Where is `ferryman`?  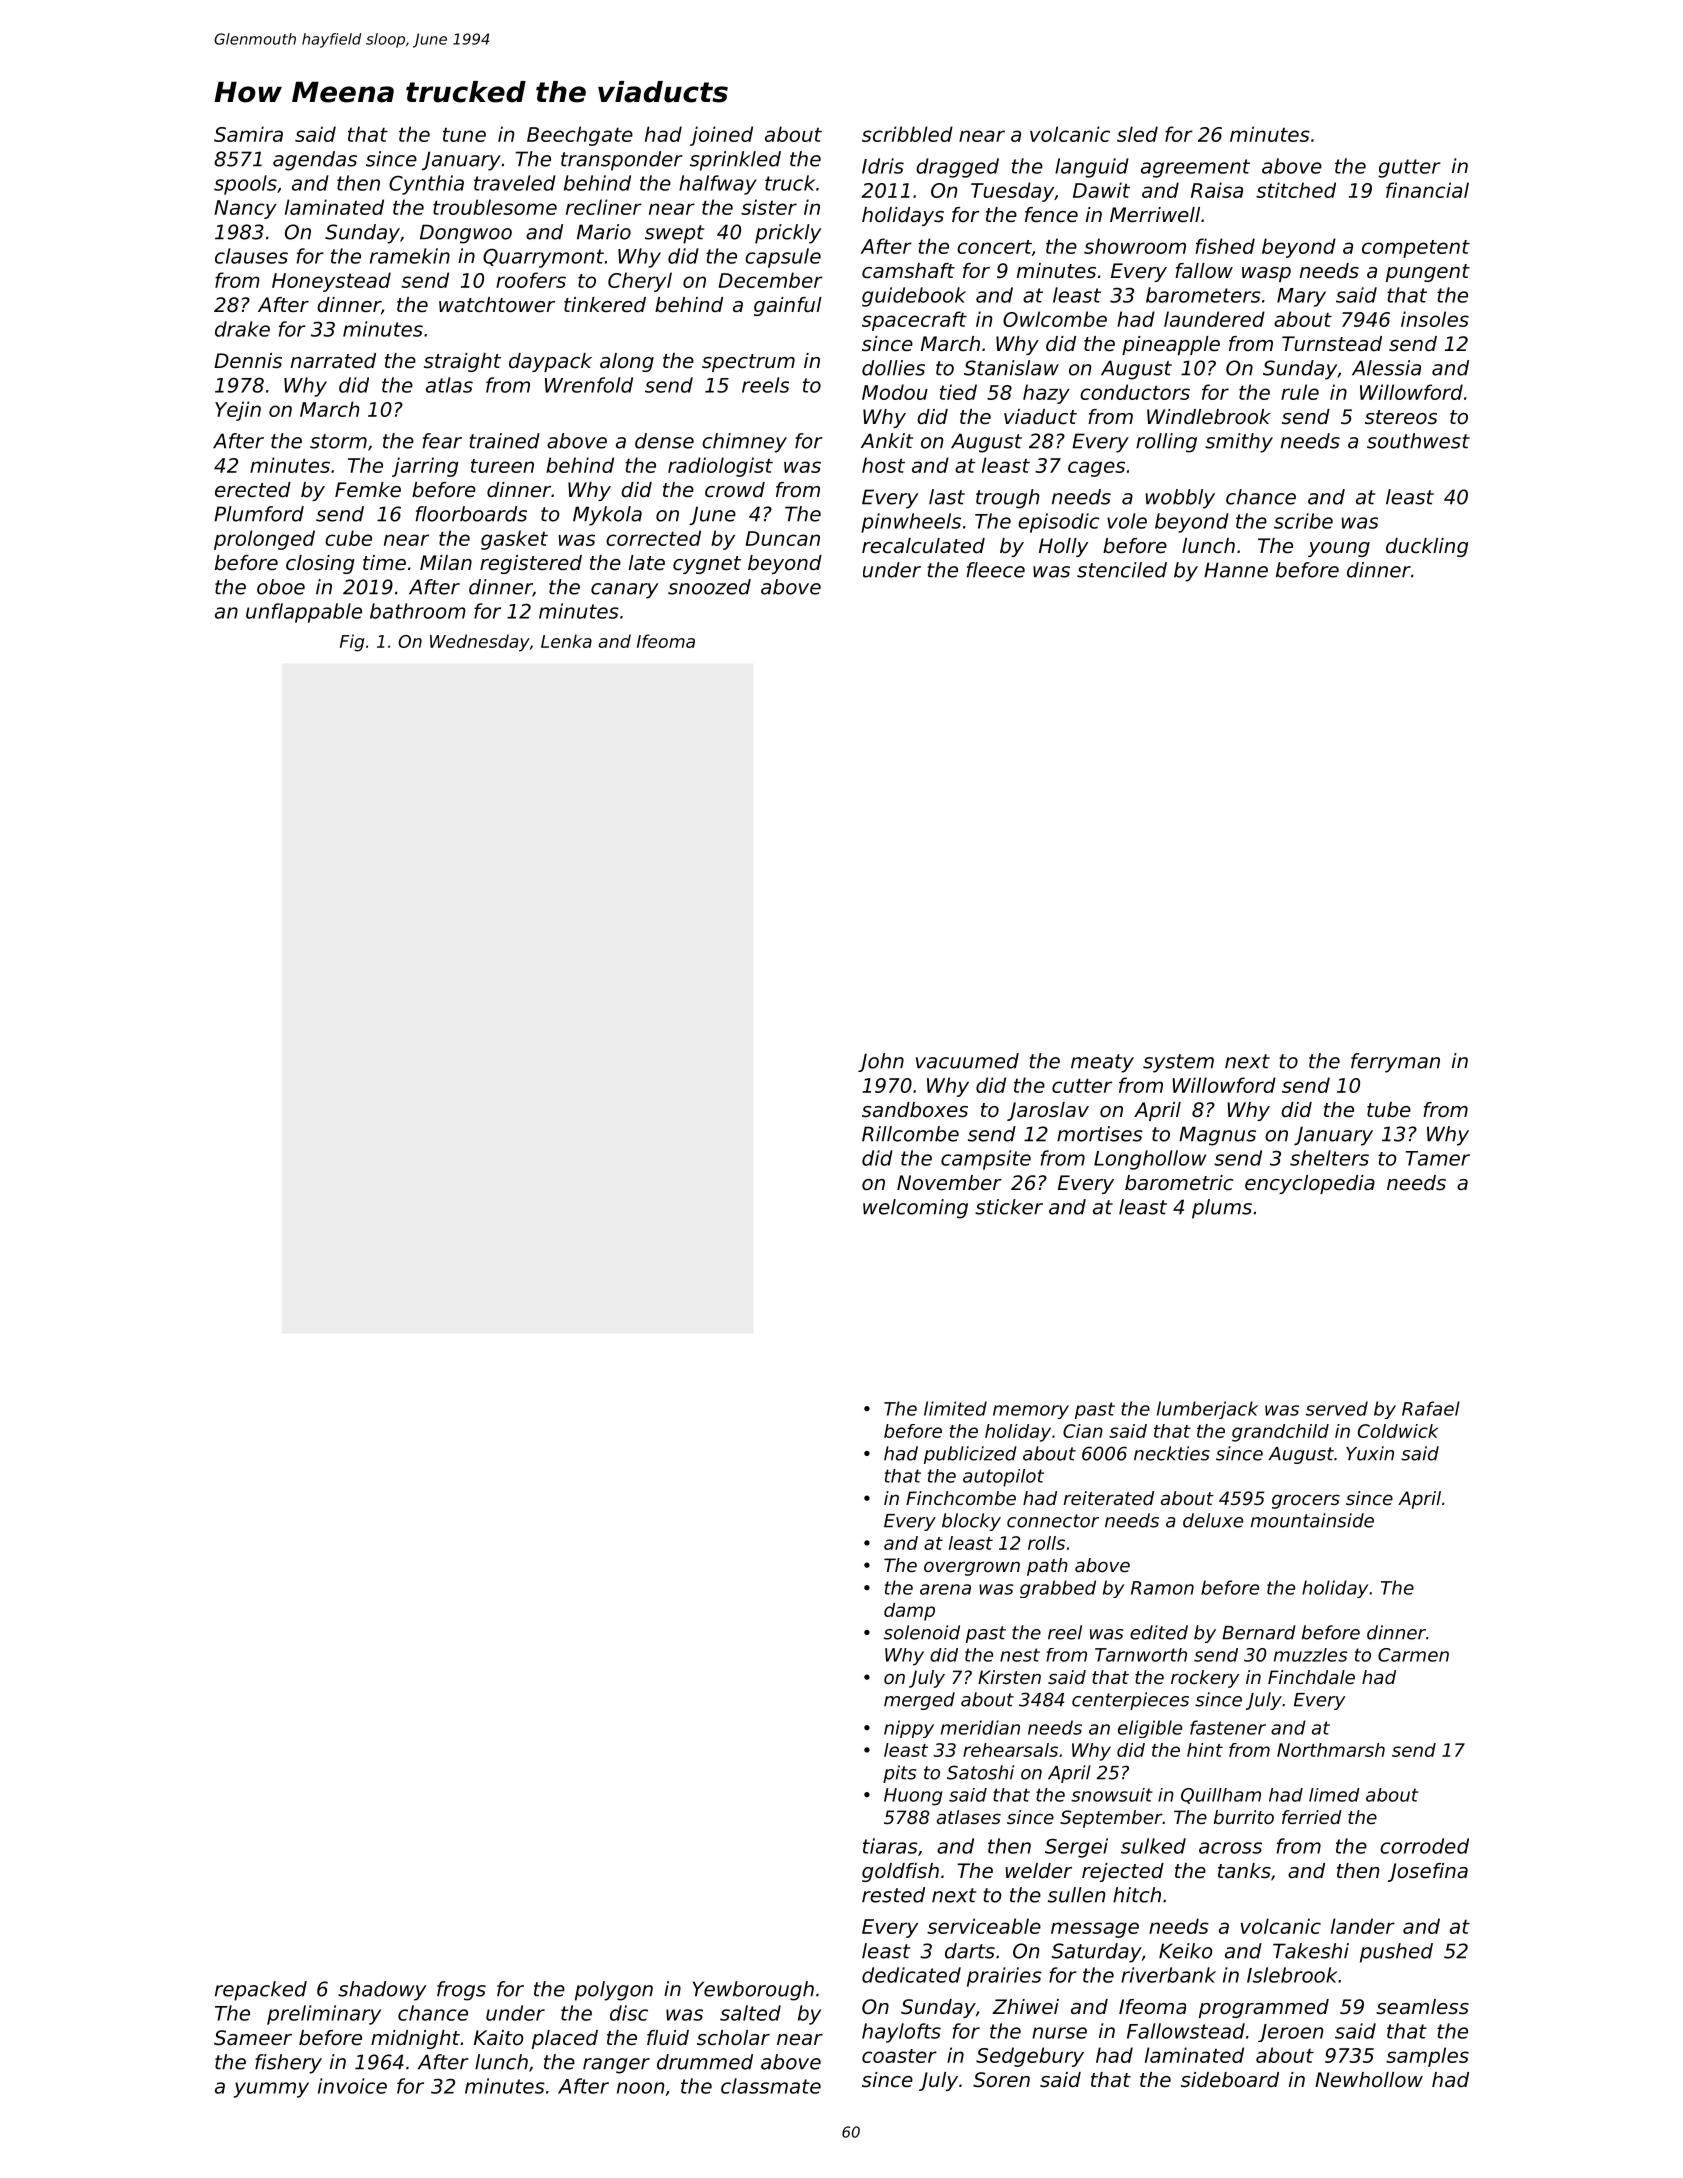
ferryman is located at coordinates (1395, 1063).
